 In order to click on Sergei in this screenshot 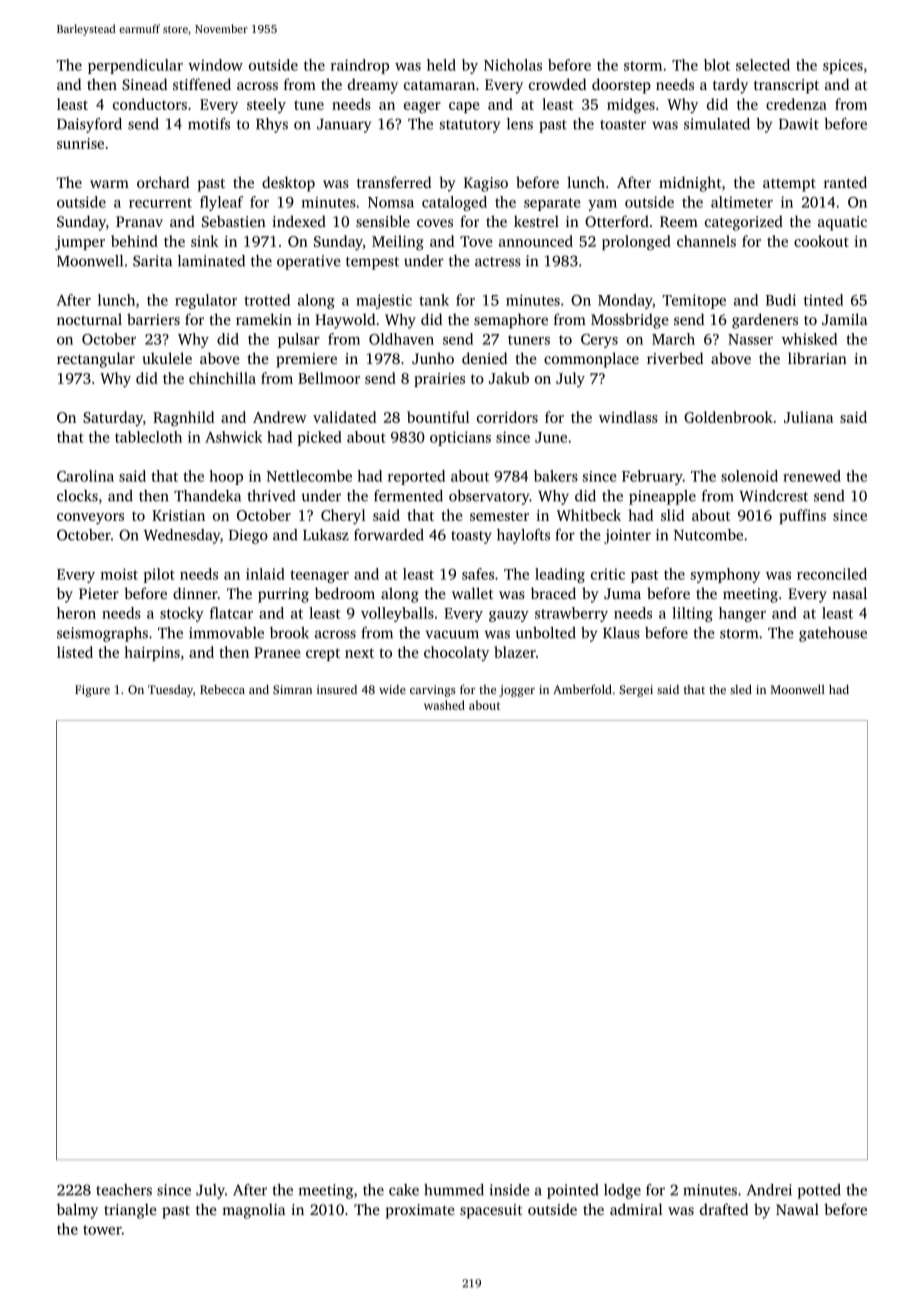, I will do `click(636, 691)`.
